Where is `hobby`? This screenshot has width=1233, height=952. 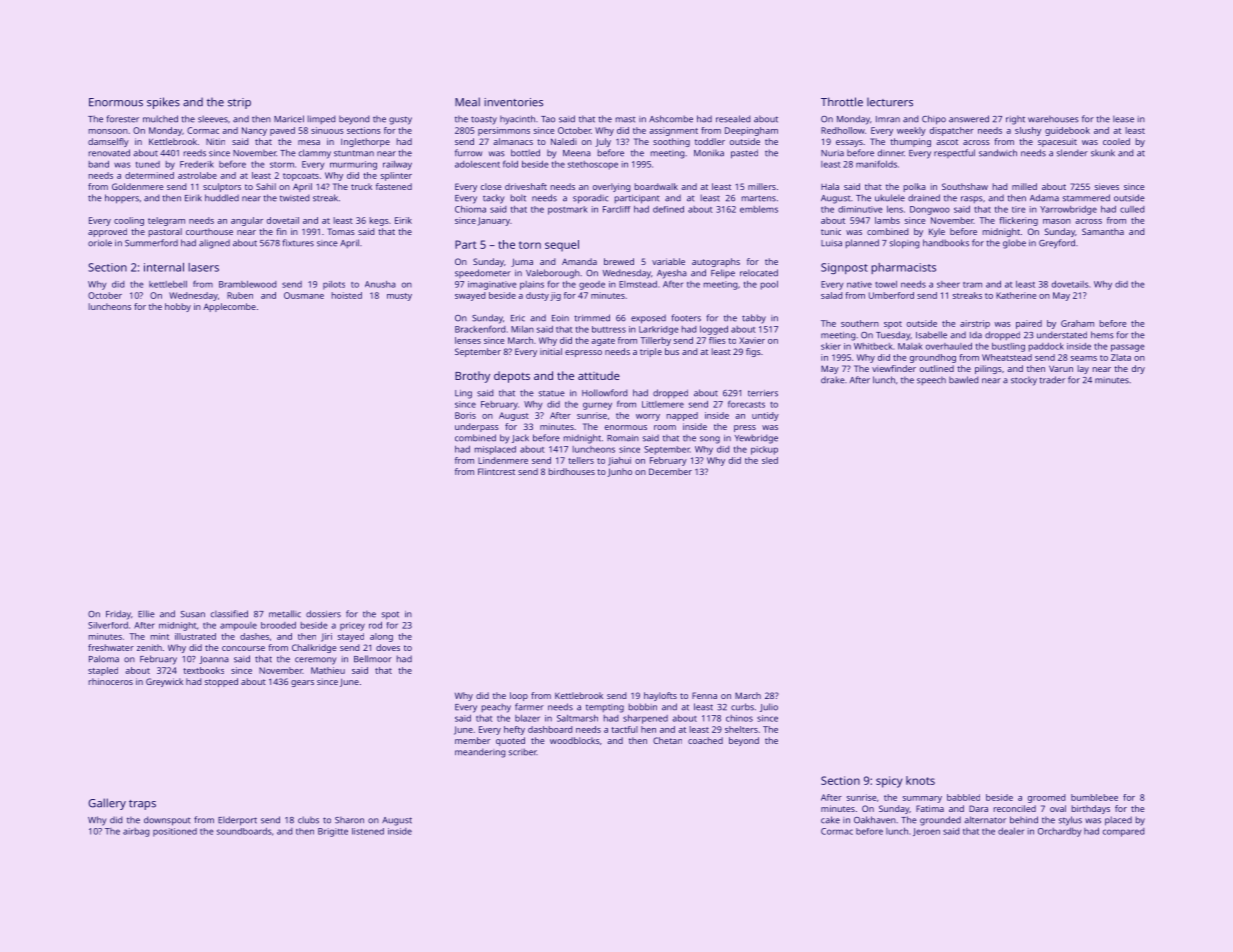
hobby is located at coordinates (178, 307).
